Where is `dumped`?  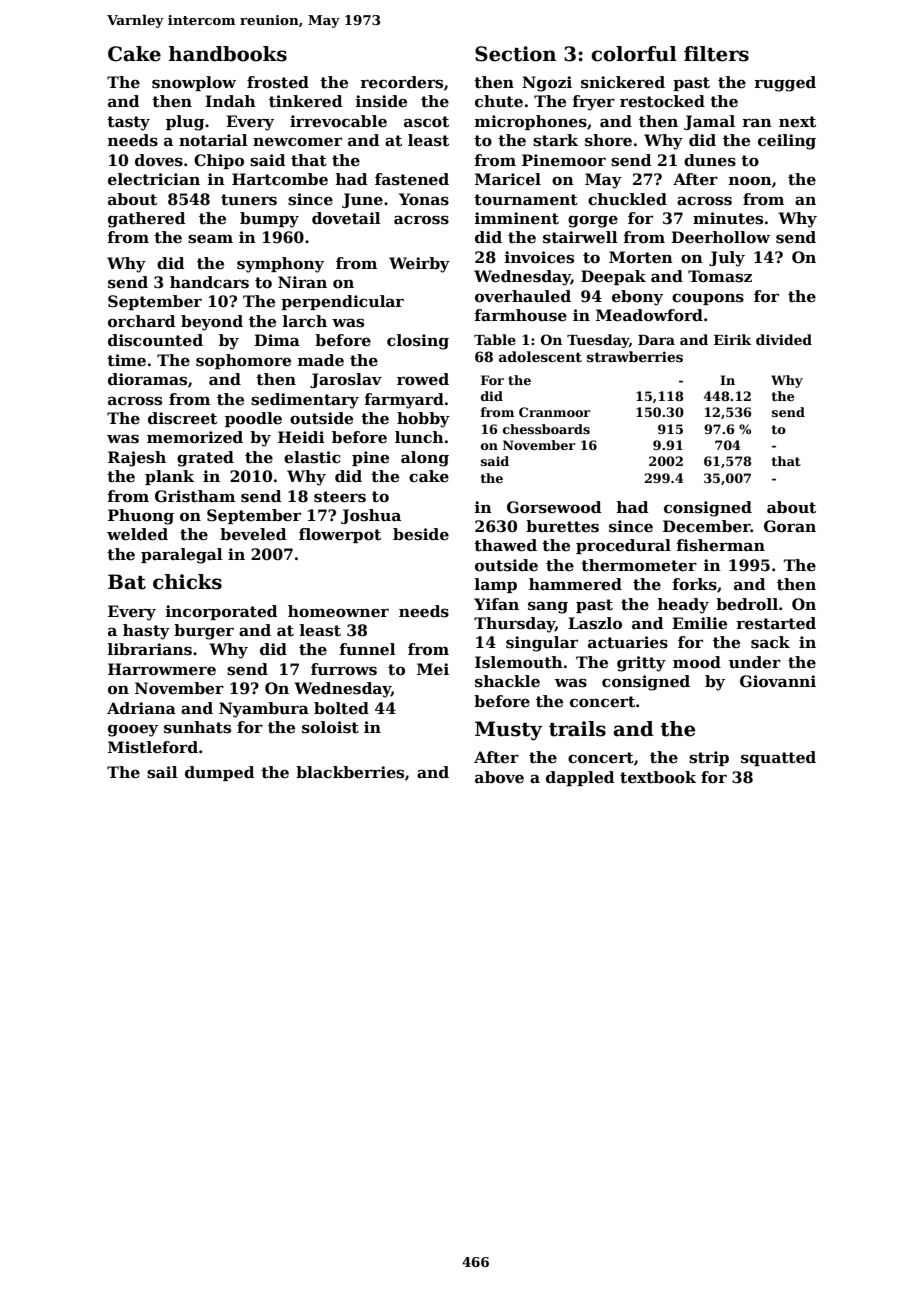 dumped is located at coordinates (219, 773).
